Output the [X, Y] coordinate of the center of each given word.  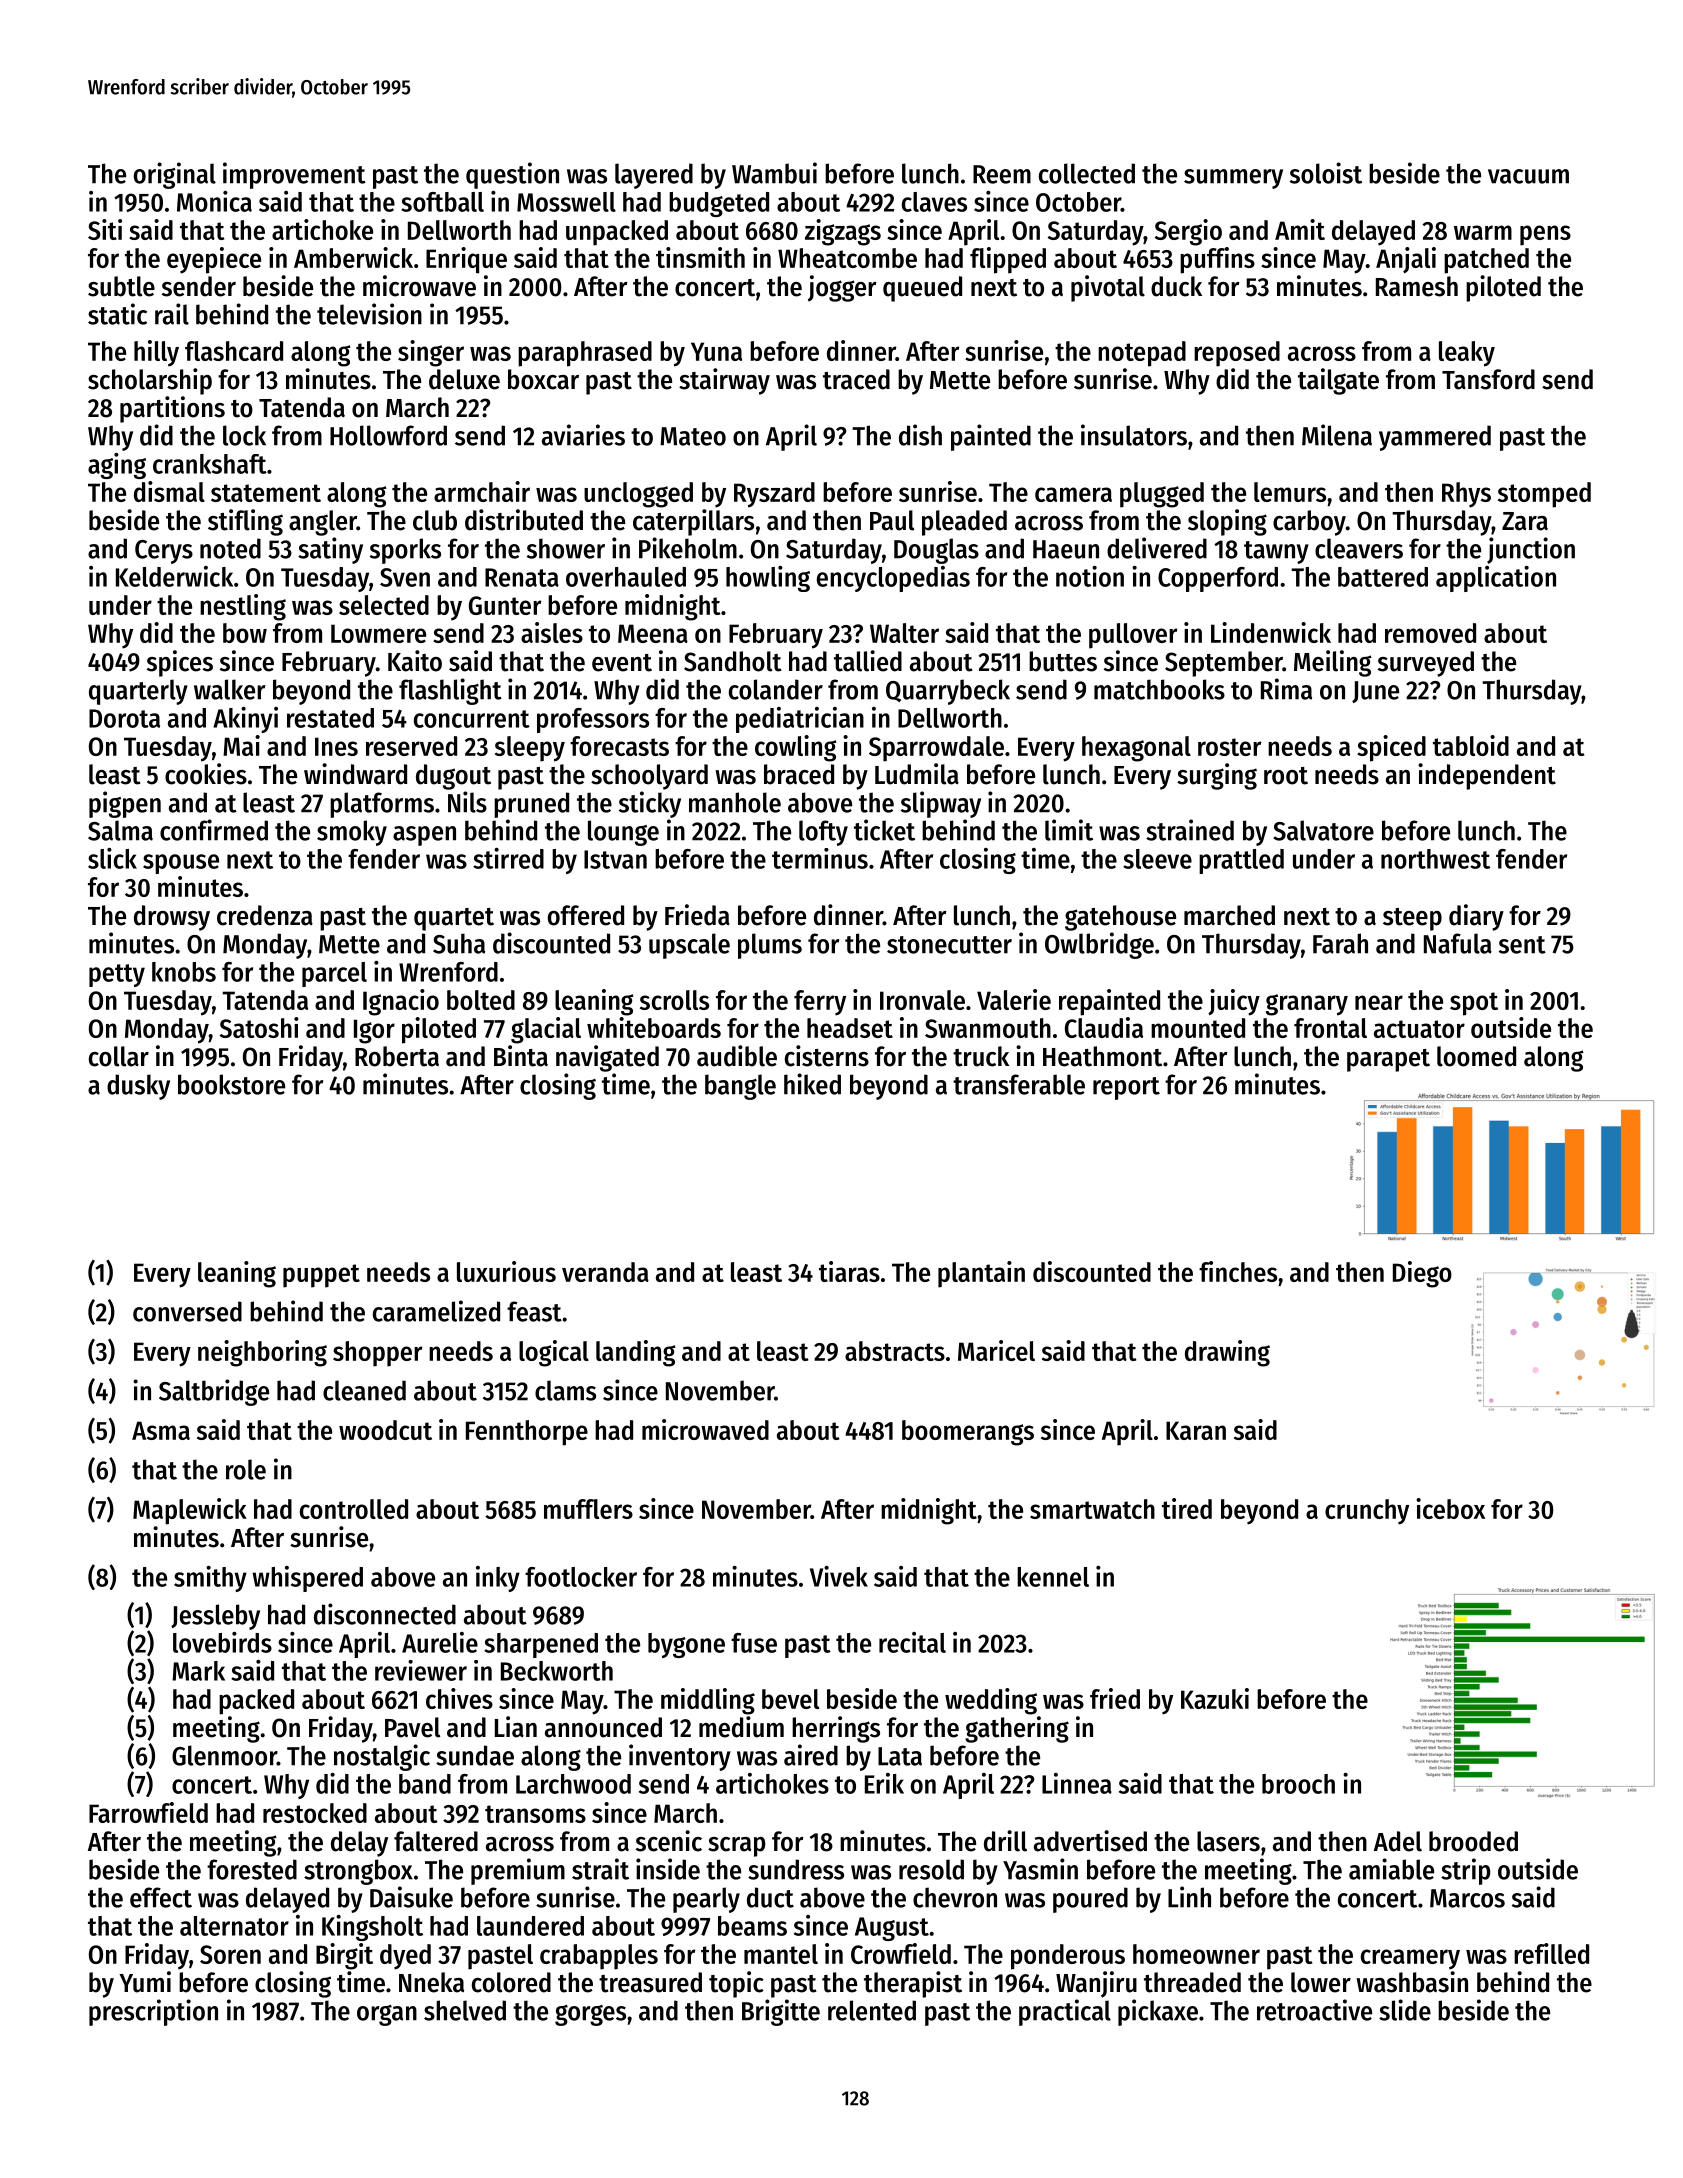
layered [654, 176]
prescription [153, 2012]
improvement [294, 175]
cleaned [364, 1390]
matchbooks [1159, 689]
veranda [605, 1272]
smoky [352, 833]
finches [1238, 1271]
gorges [590, 2015]
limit [1069, 830]
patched [1486, 261]
